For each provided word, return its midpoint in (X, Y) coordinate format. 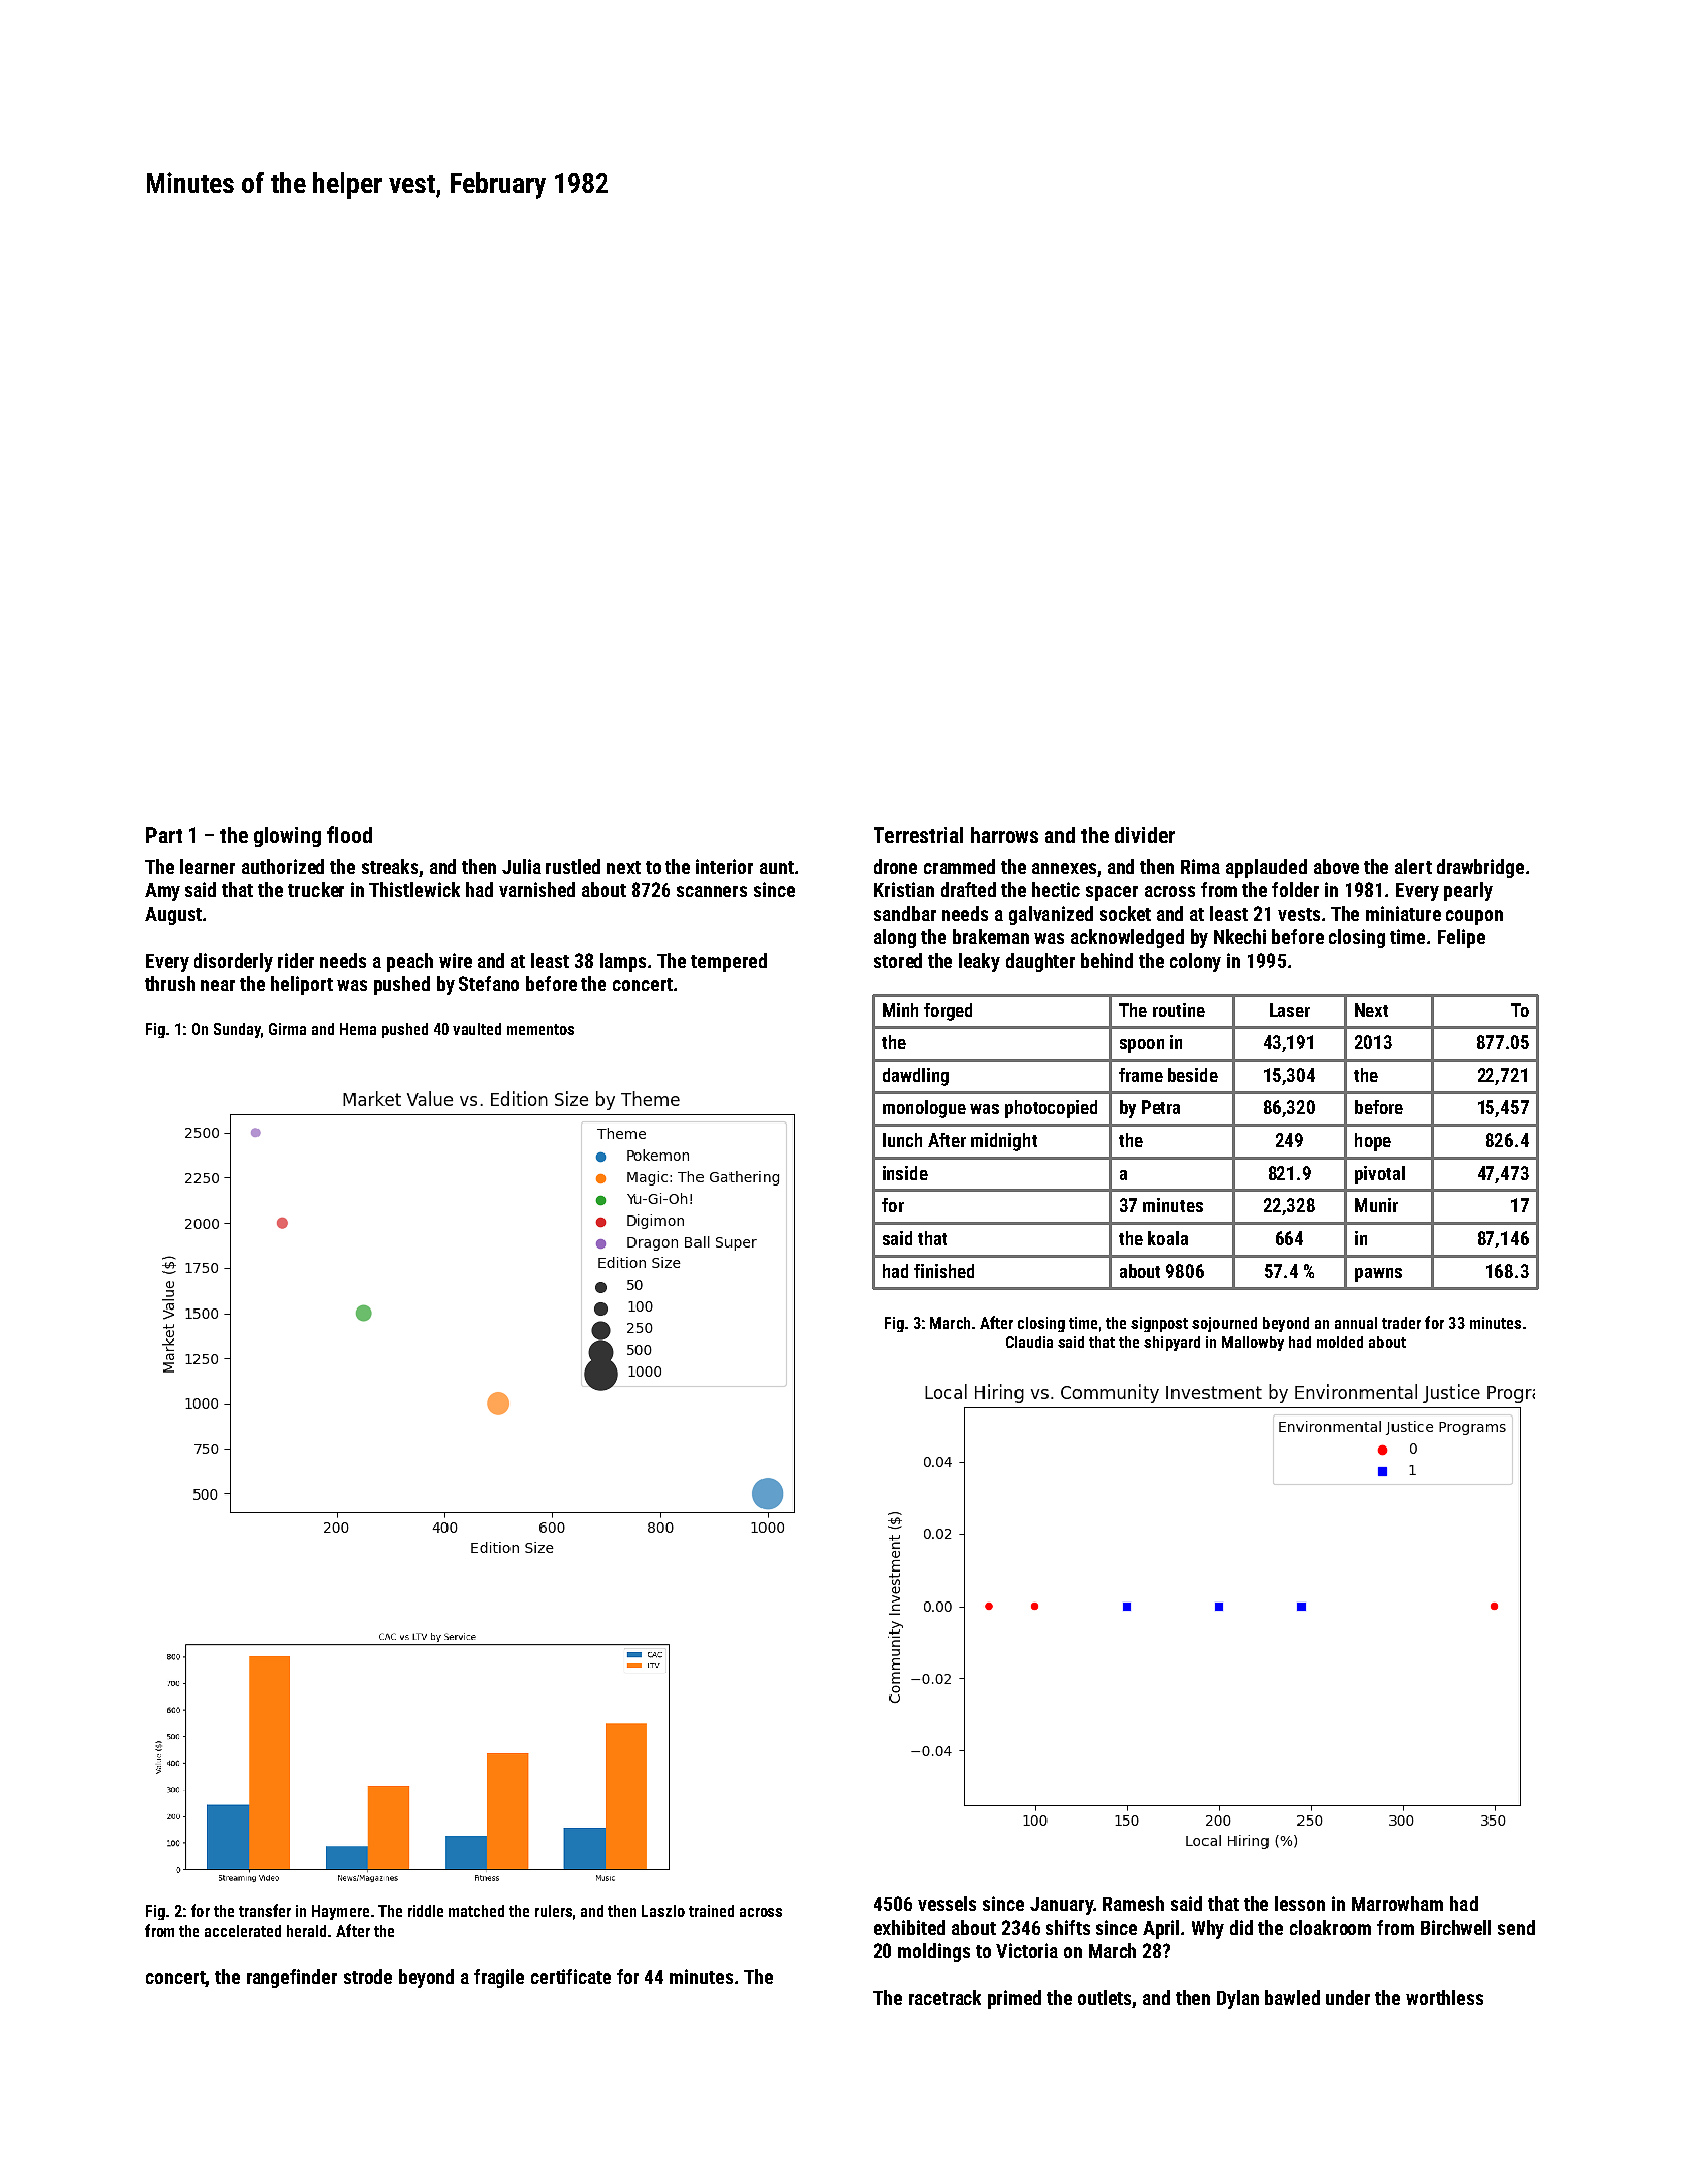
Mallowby (1253, 1343)
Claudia (1029, 1342)
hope (1373, 1142)
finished (944, 1271)
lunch (902, 1140)
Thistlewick (414, 889)
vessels (947, 1903)
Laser (1290, 1010)
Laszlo (663, 1911)
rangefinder (292, 1978)
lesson (1300, 1903)
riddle (425, 1911)
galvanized (1051, 915)
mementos (540, 1029)
